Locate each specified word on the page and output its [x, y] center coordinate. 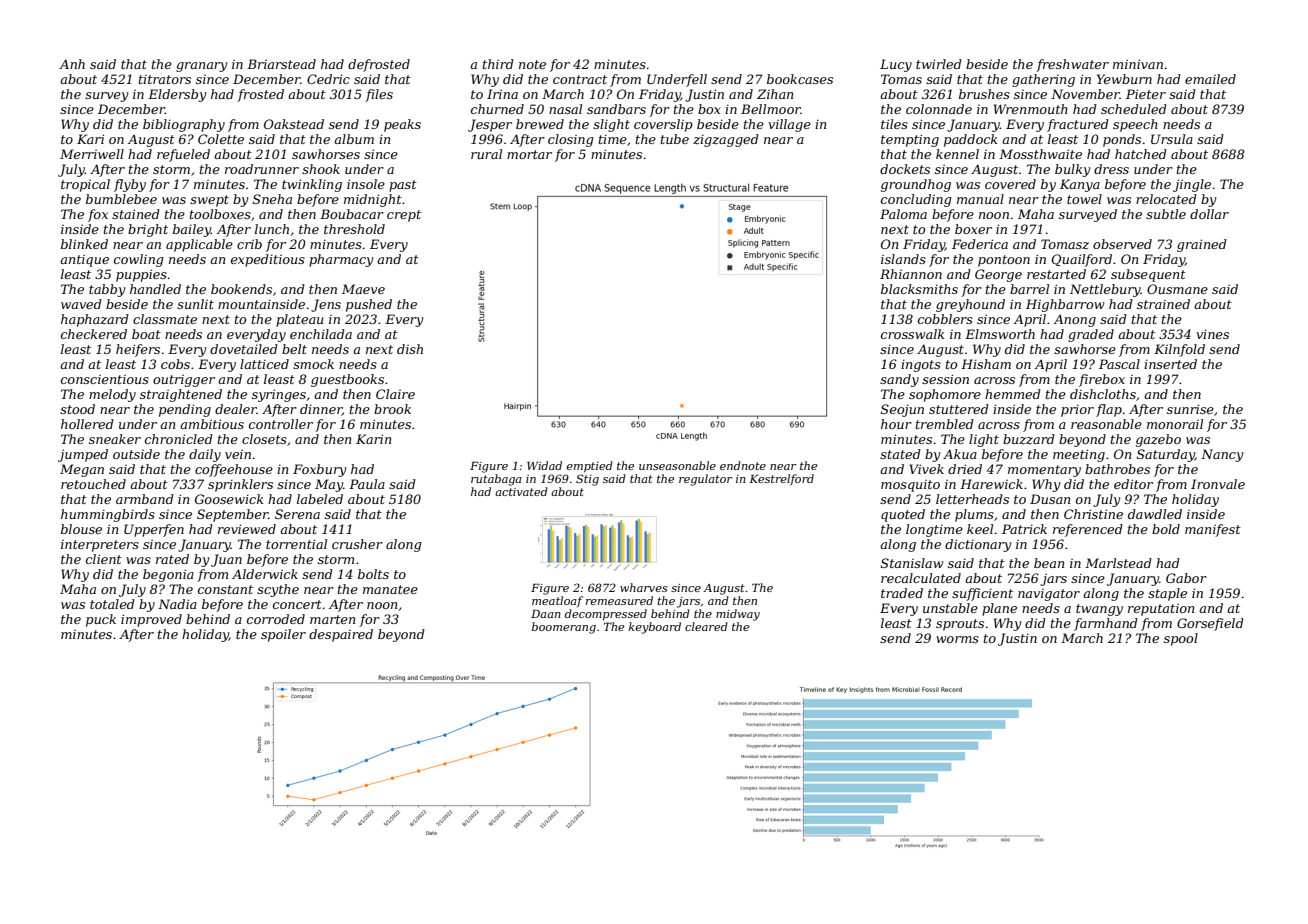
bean [1049, 563]
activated [521, 491]
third [498, 64]
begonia [168, 575]
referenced [1088, 530]
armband [145, 499]
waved [81, 304]
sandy [899, 380]
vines [1212, 334]
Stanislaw [912, 563]
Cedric [328, 79]
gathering [1043, 80]
